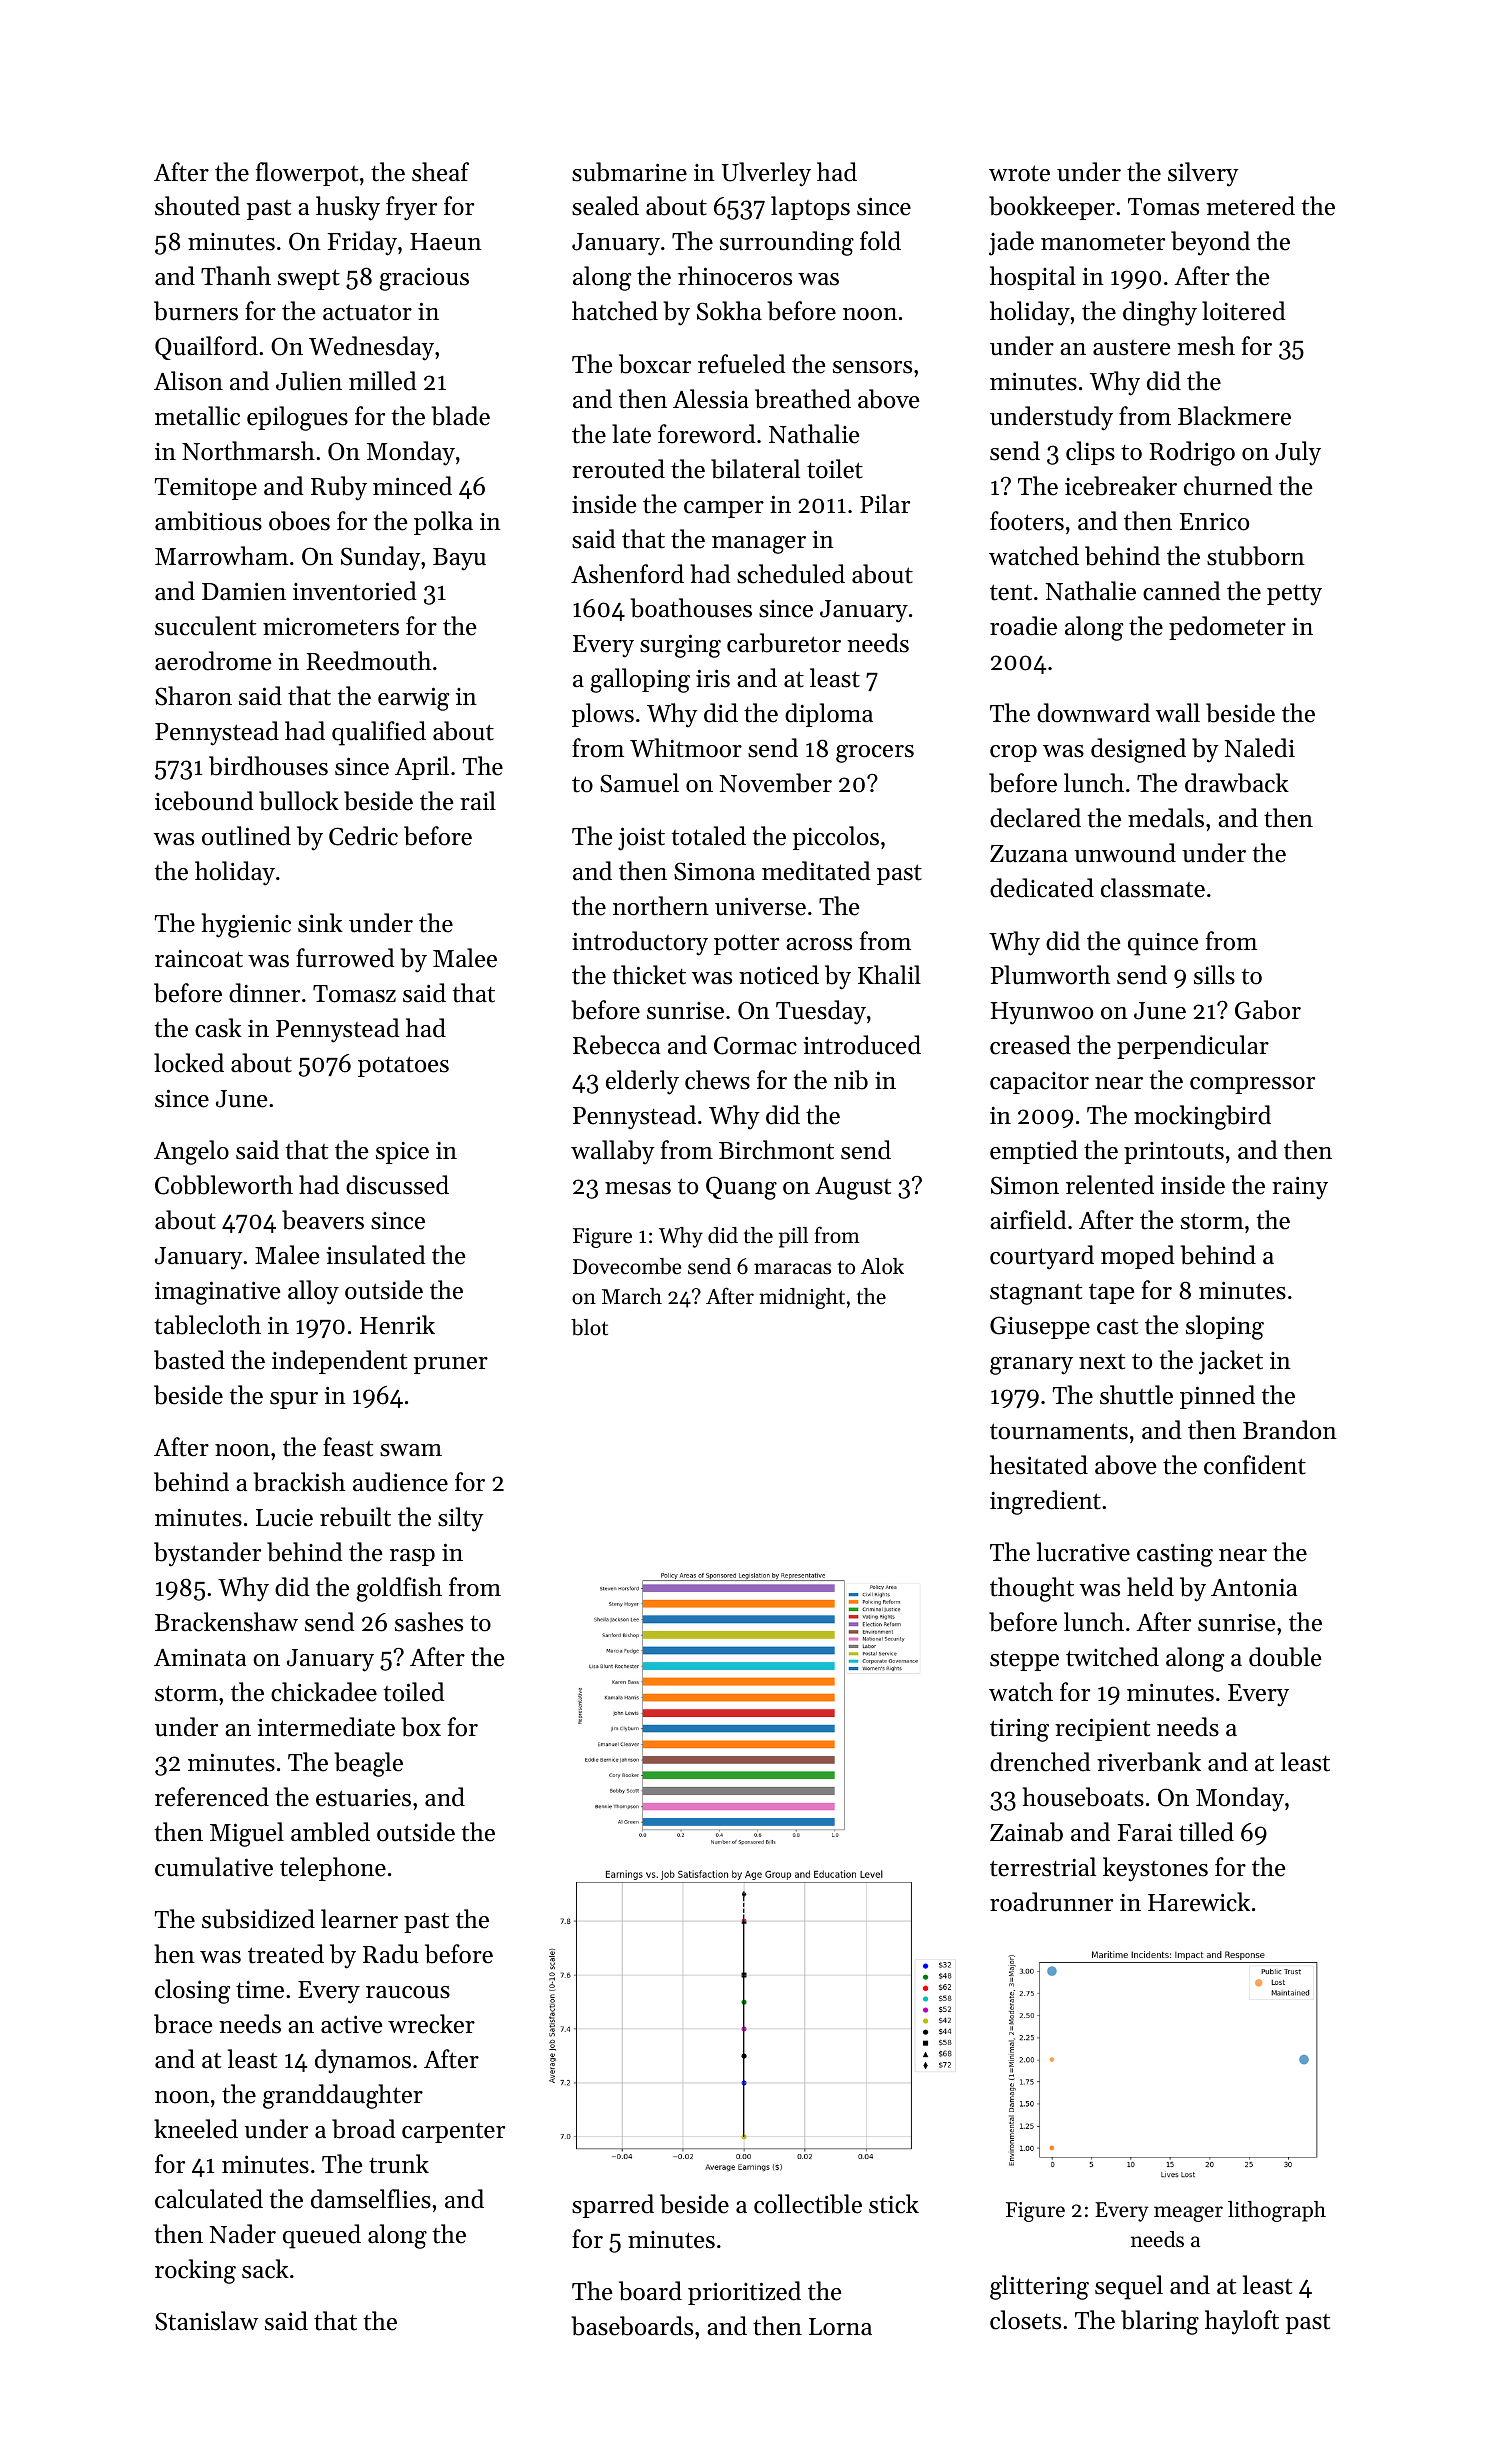  Describe the element at coordinates (1254, 1588) in the image. I see `Antonia` at that location.
